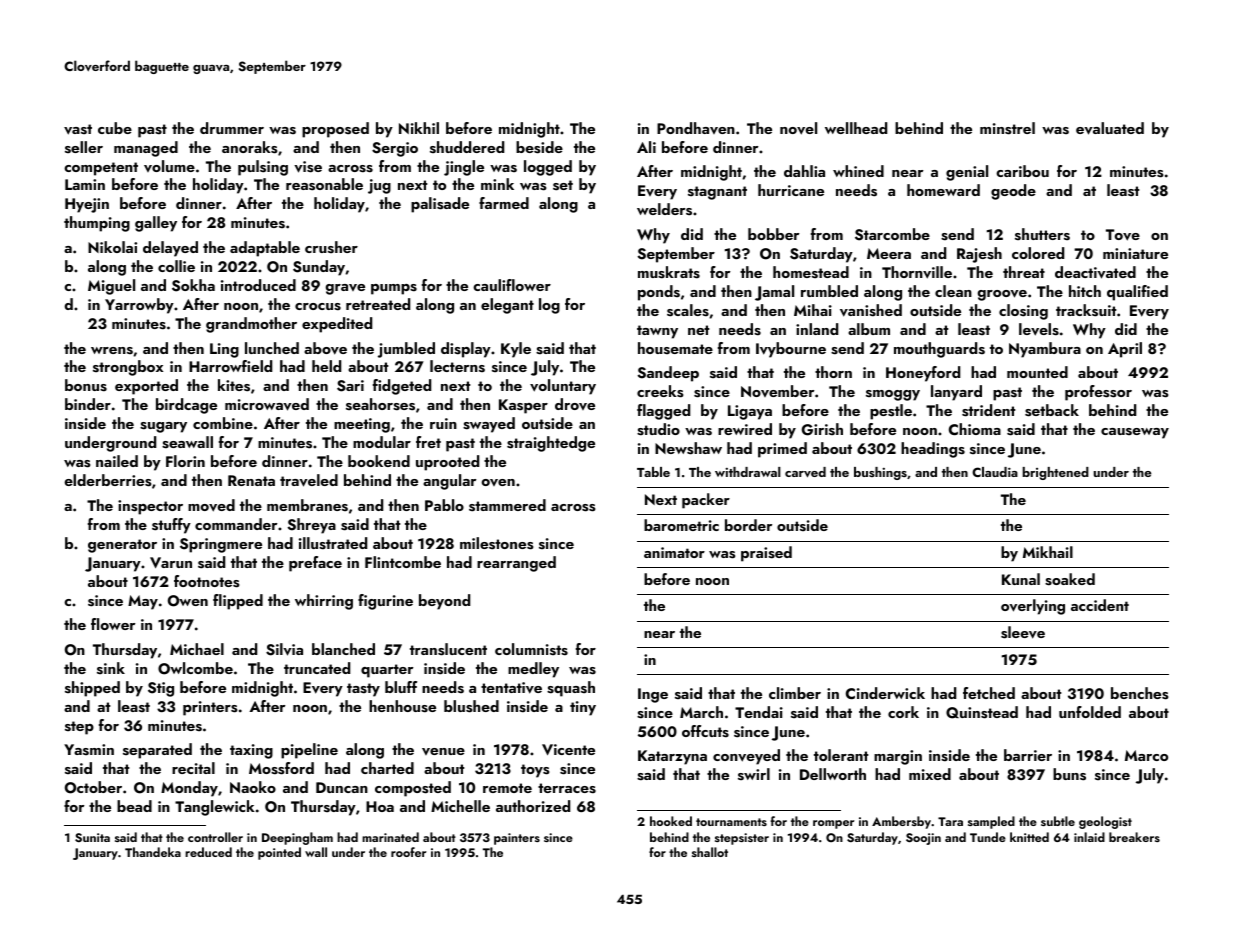 The width and height of the page is (1233, 952). Describe the element at coordinates (443, 751) in the page. I see `venue` at that location.
